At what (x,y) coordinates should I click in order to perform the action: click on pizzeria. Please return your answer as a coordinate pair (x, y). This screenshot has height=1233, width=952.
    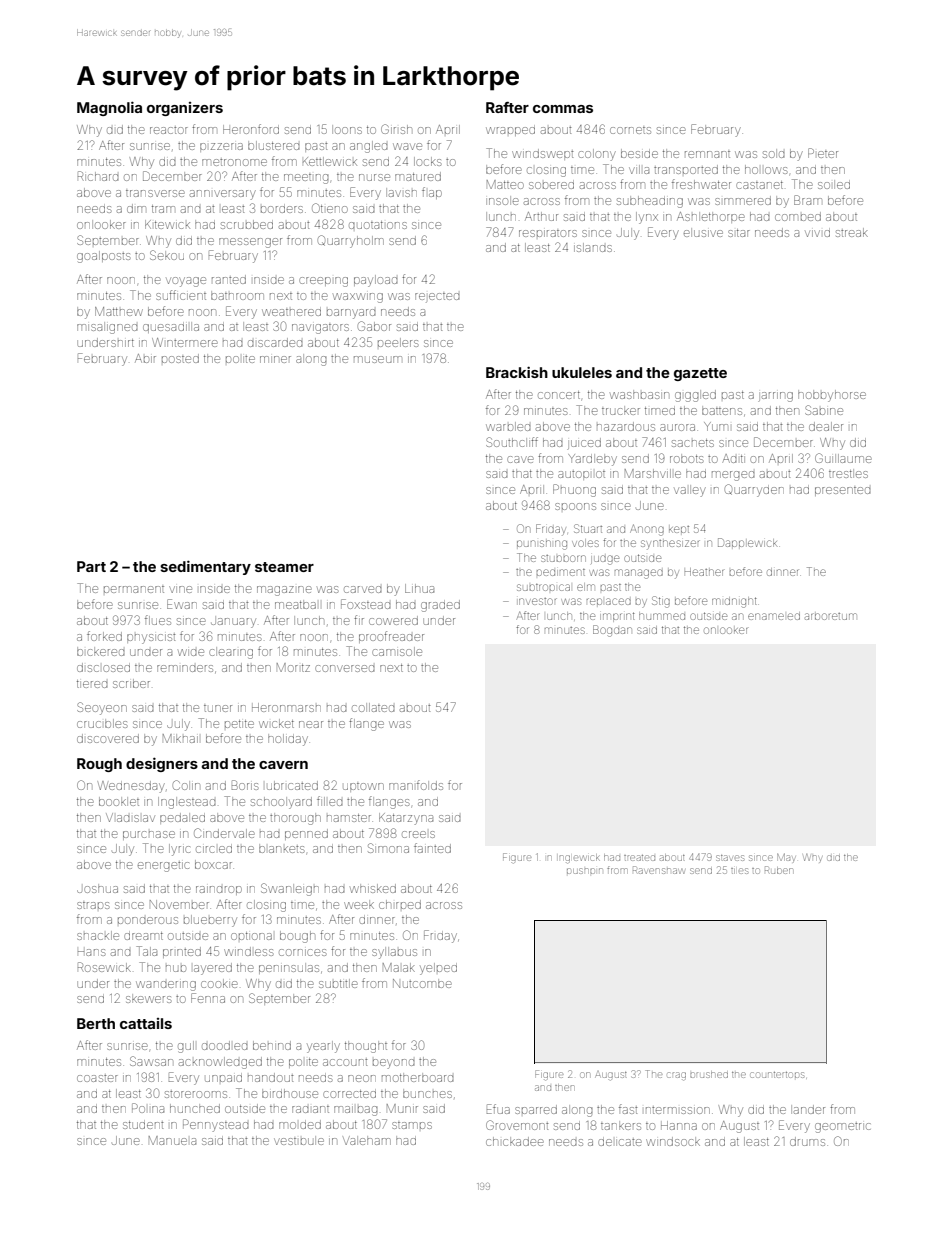
    Looking at the image, I should click on (221, 147).
